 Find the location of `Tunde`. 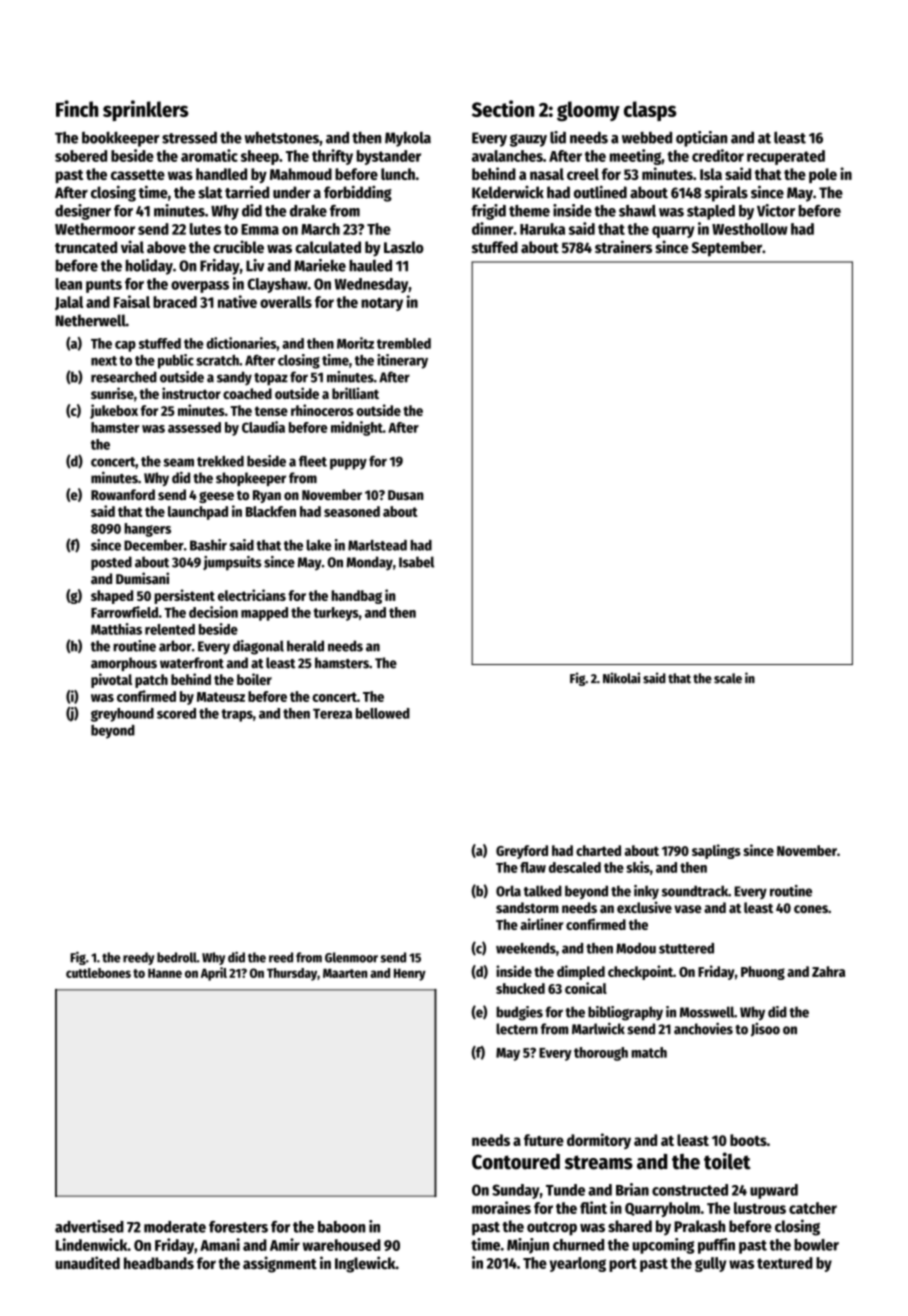

Tunde is located at coordinates (565, 1190).
